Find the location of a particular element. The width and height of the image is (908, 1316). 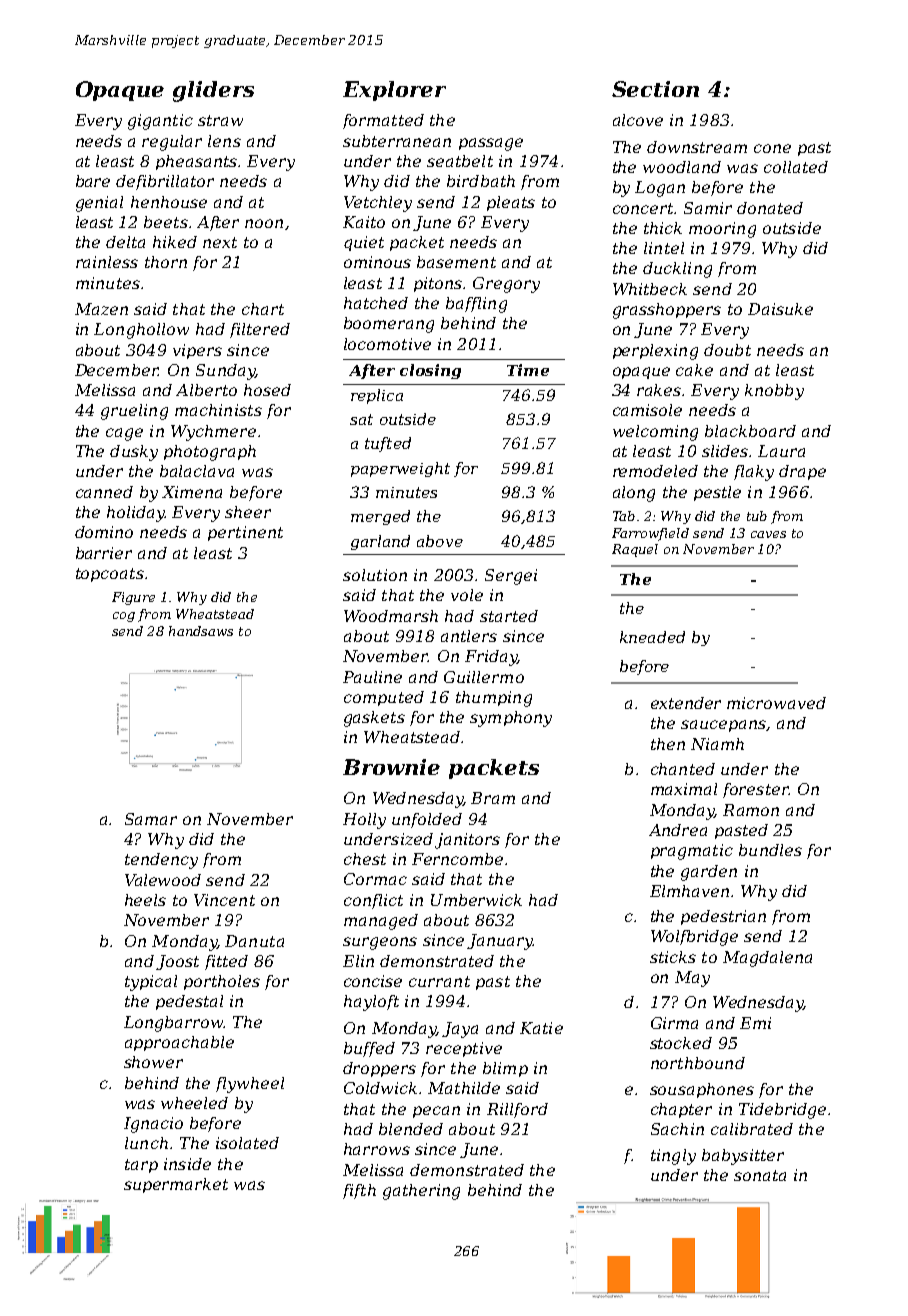

started is located at coordinates (509, 616).
